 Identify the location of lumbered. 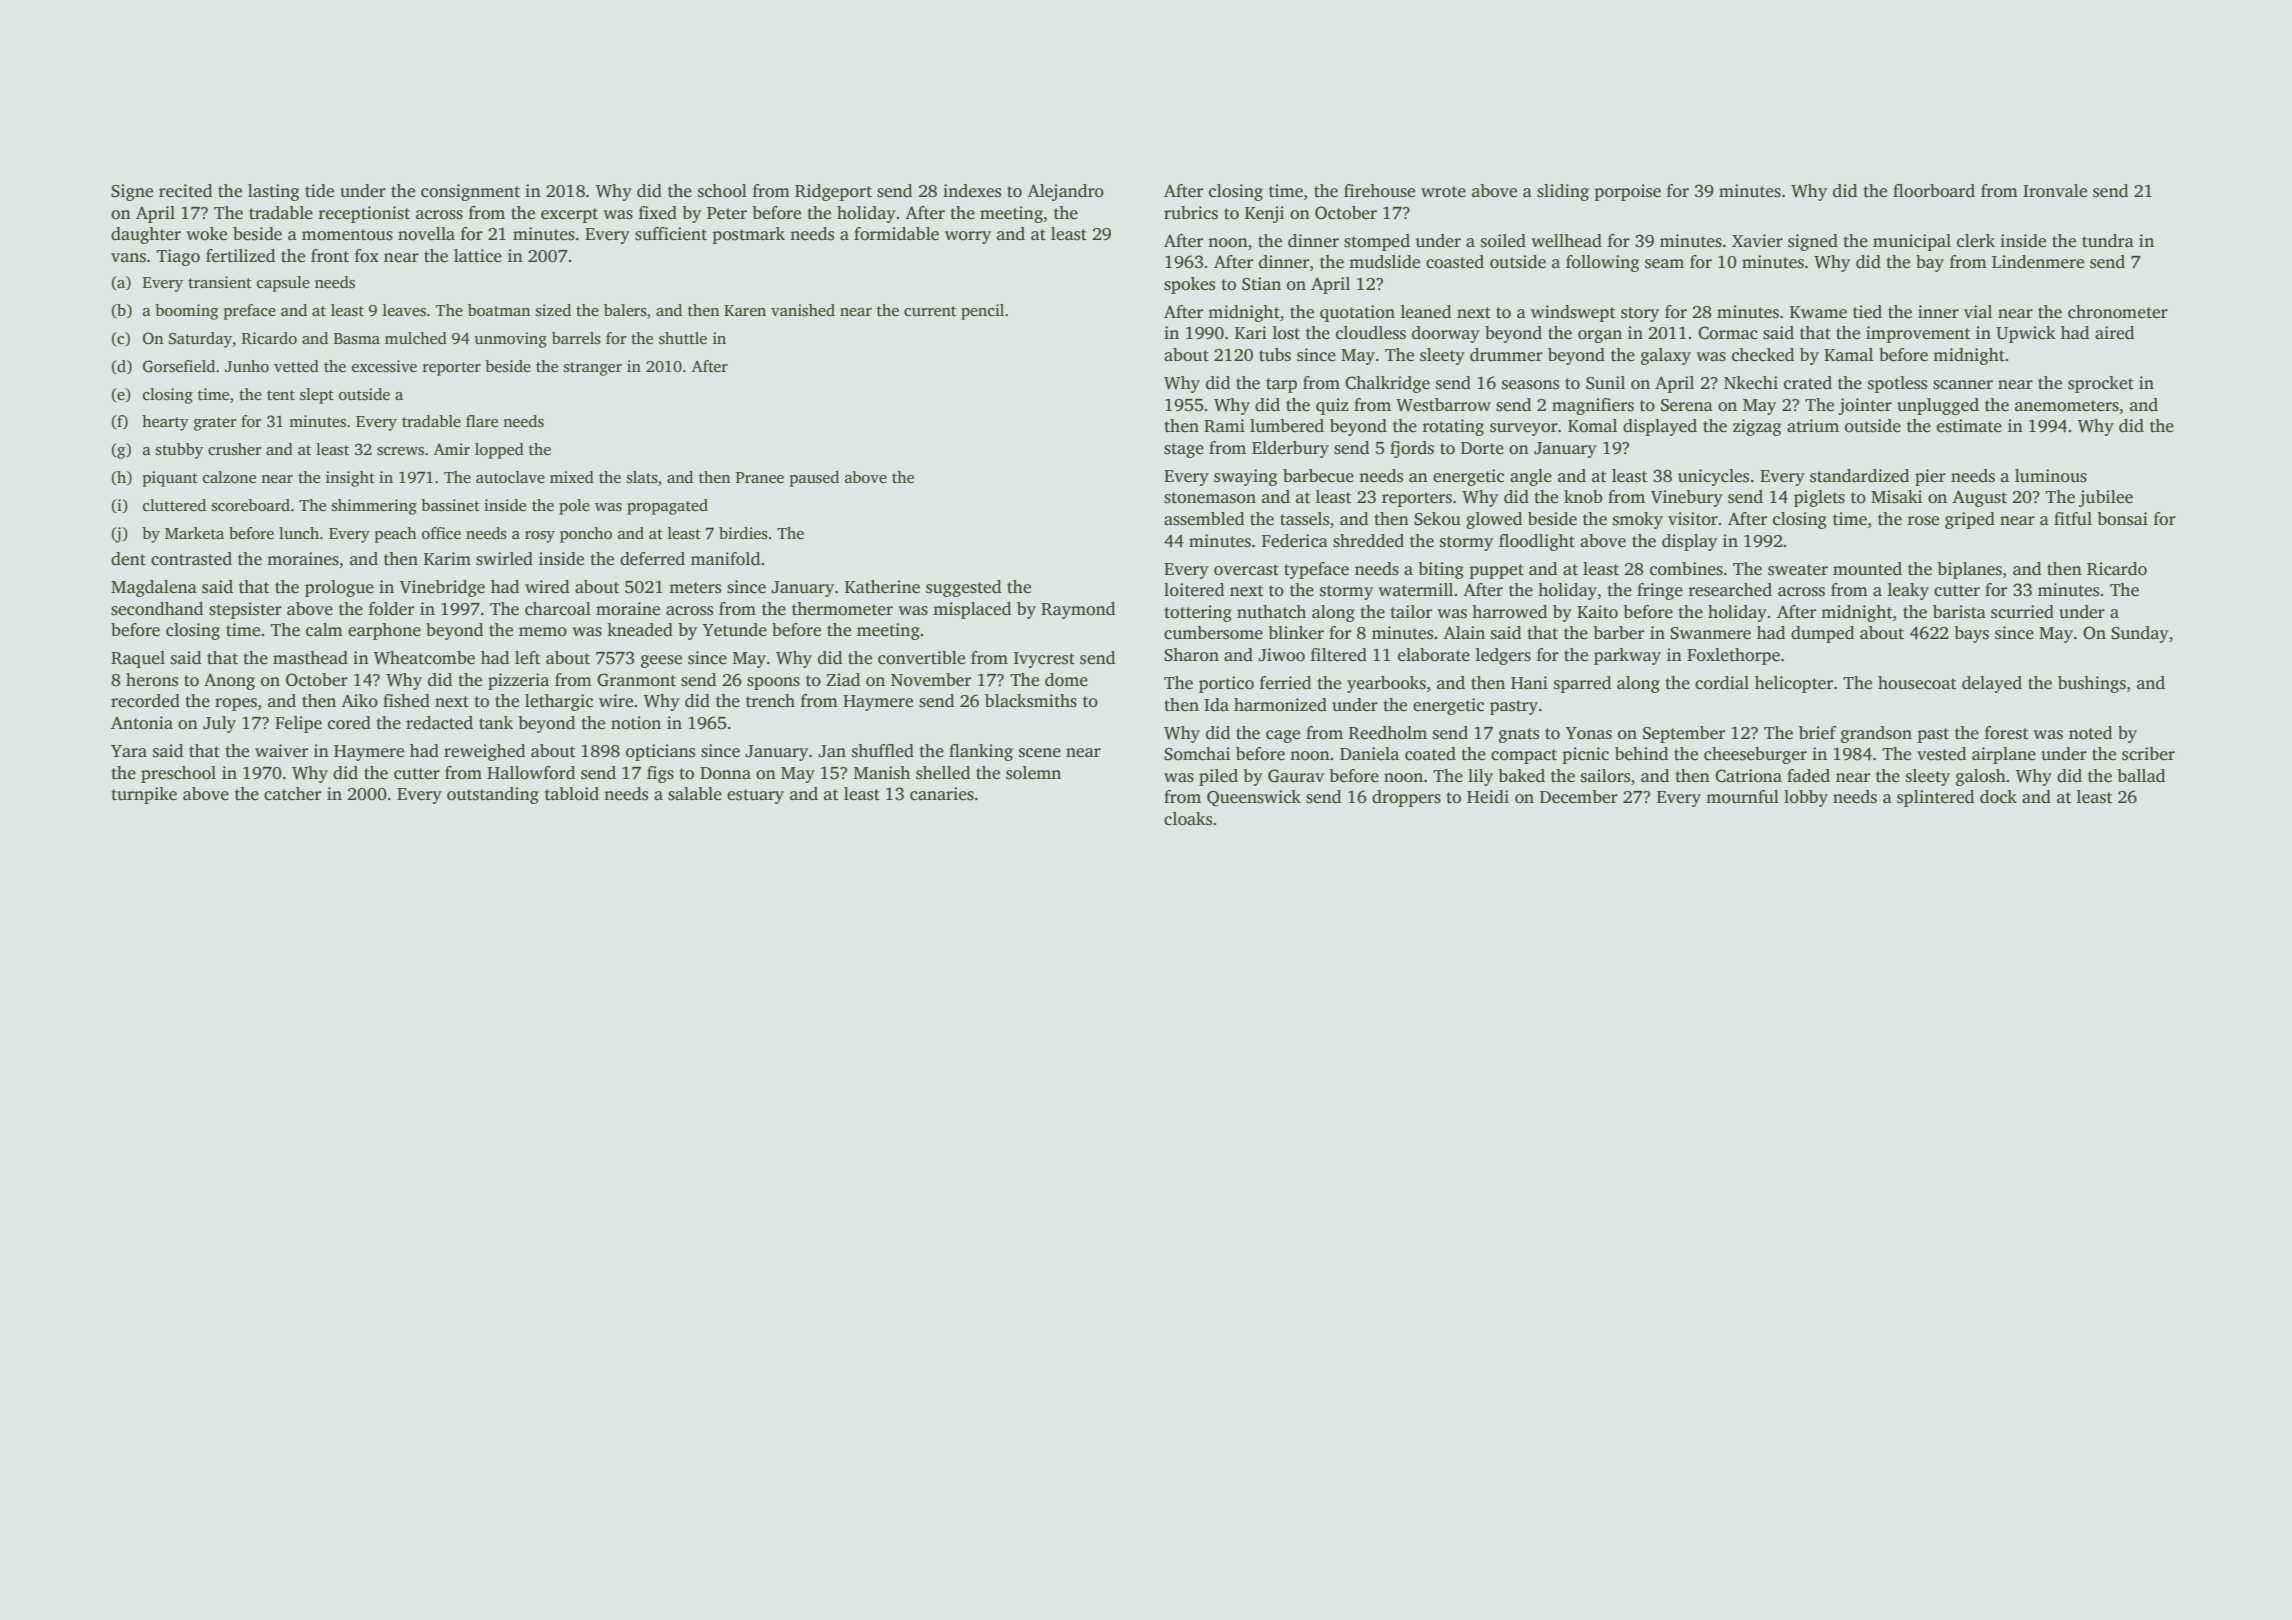
(1287, 426).
